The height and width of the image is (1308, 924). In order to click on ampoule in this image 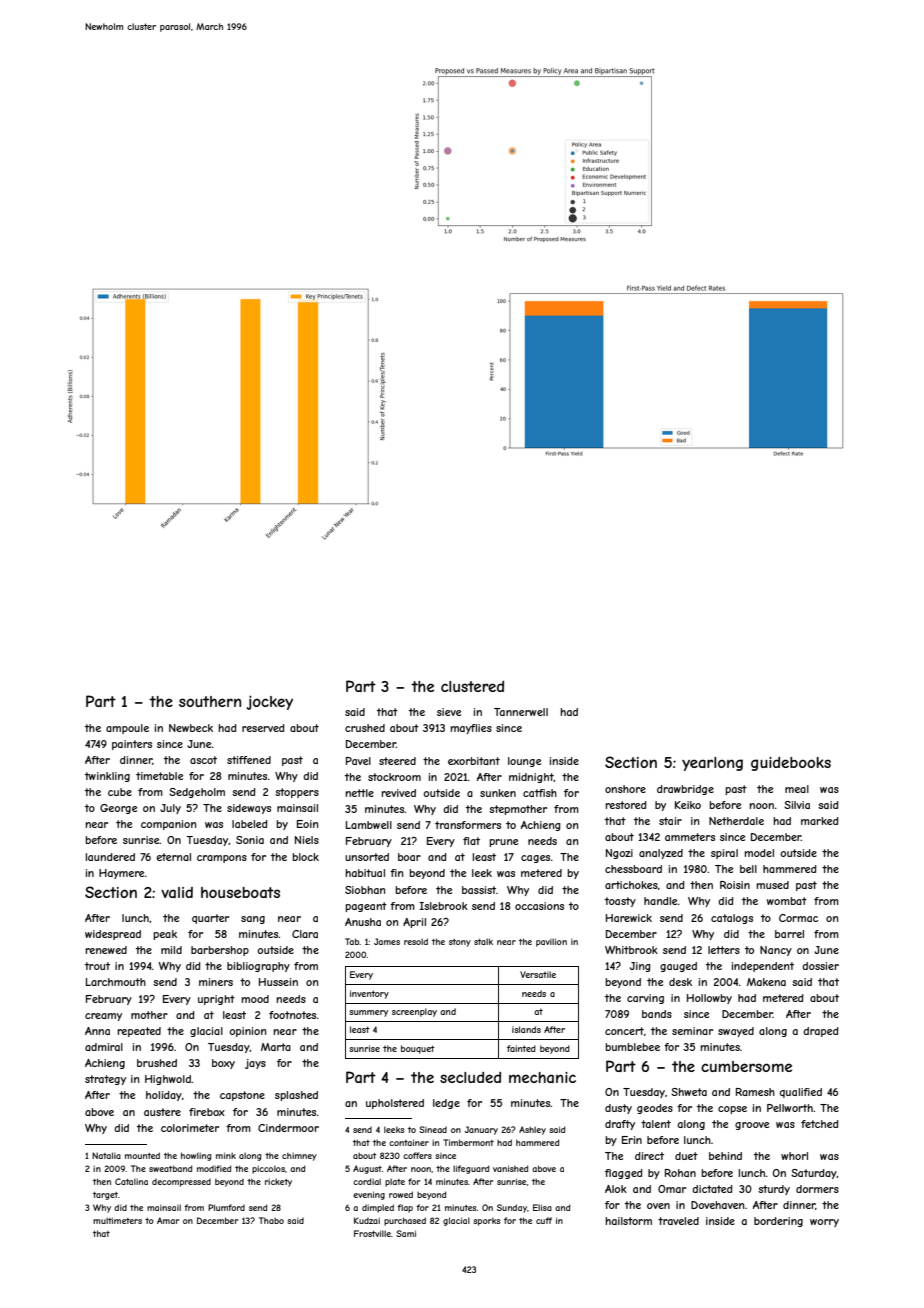, I will do `click(127, 729)`.
